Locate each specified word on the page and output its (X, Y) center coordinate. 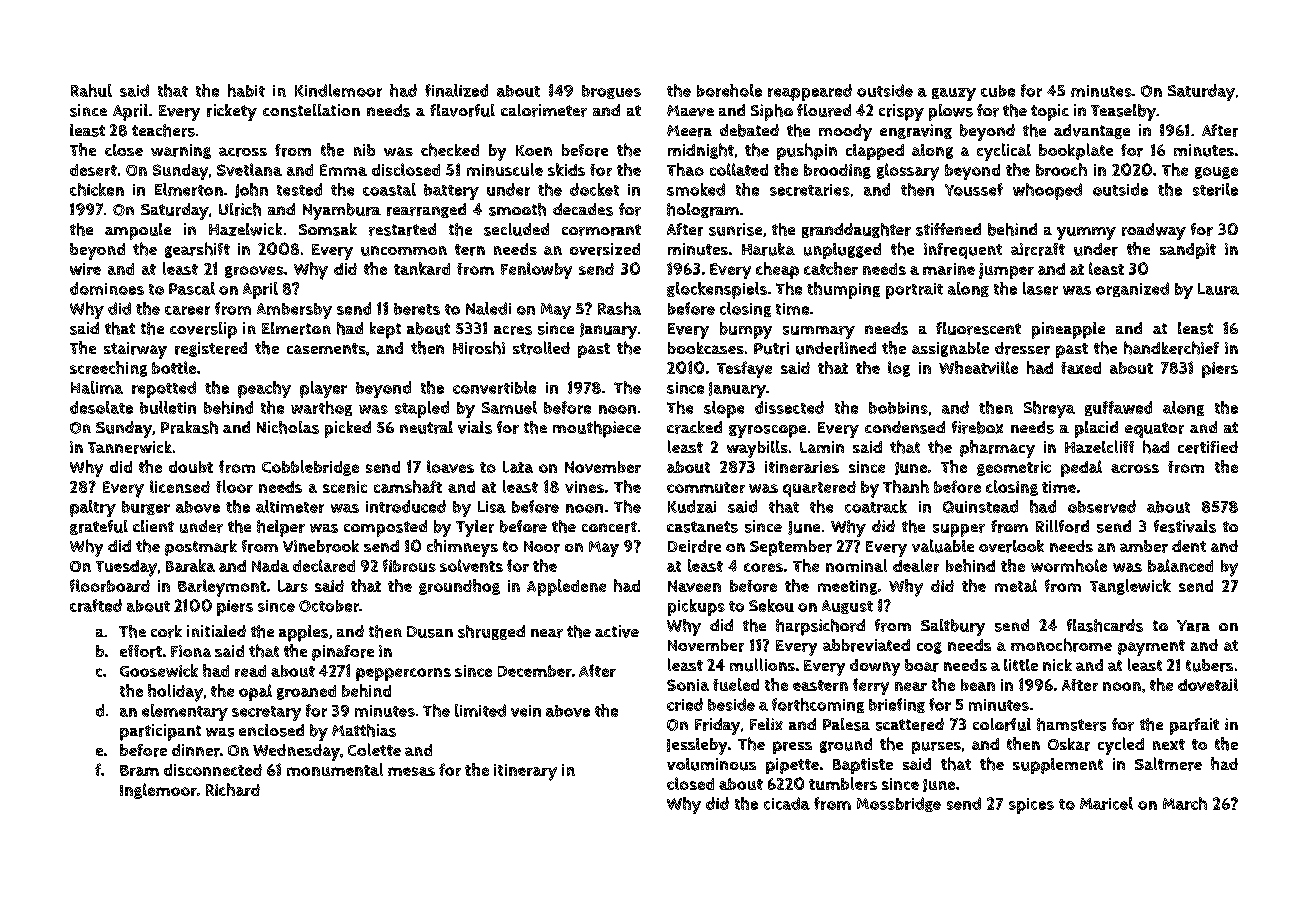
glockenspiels (717, 290)
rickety (232, 112)
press (792, 747)
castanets (702, 527)
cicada (787, 803)
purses (936, 747)
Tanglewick (1130, 587)
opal (255, 692)
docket (594, 189)
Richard (233, 789)
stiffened (948, 229)
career (187, 310)
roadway (1154, 231)
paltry (93, 508)
